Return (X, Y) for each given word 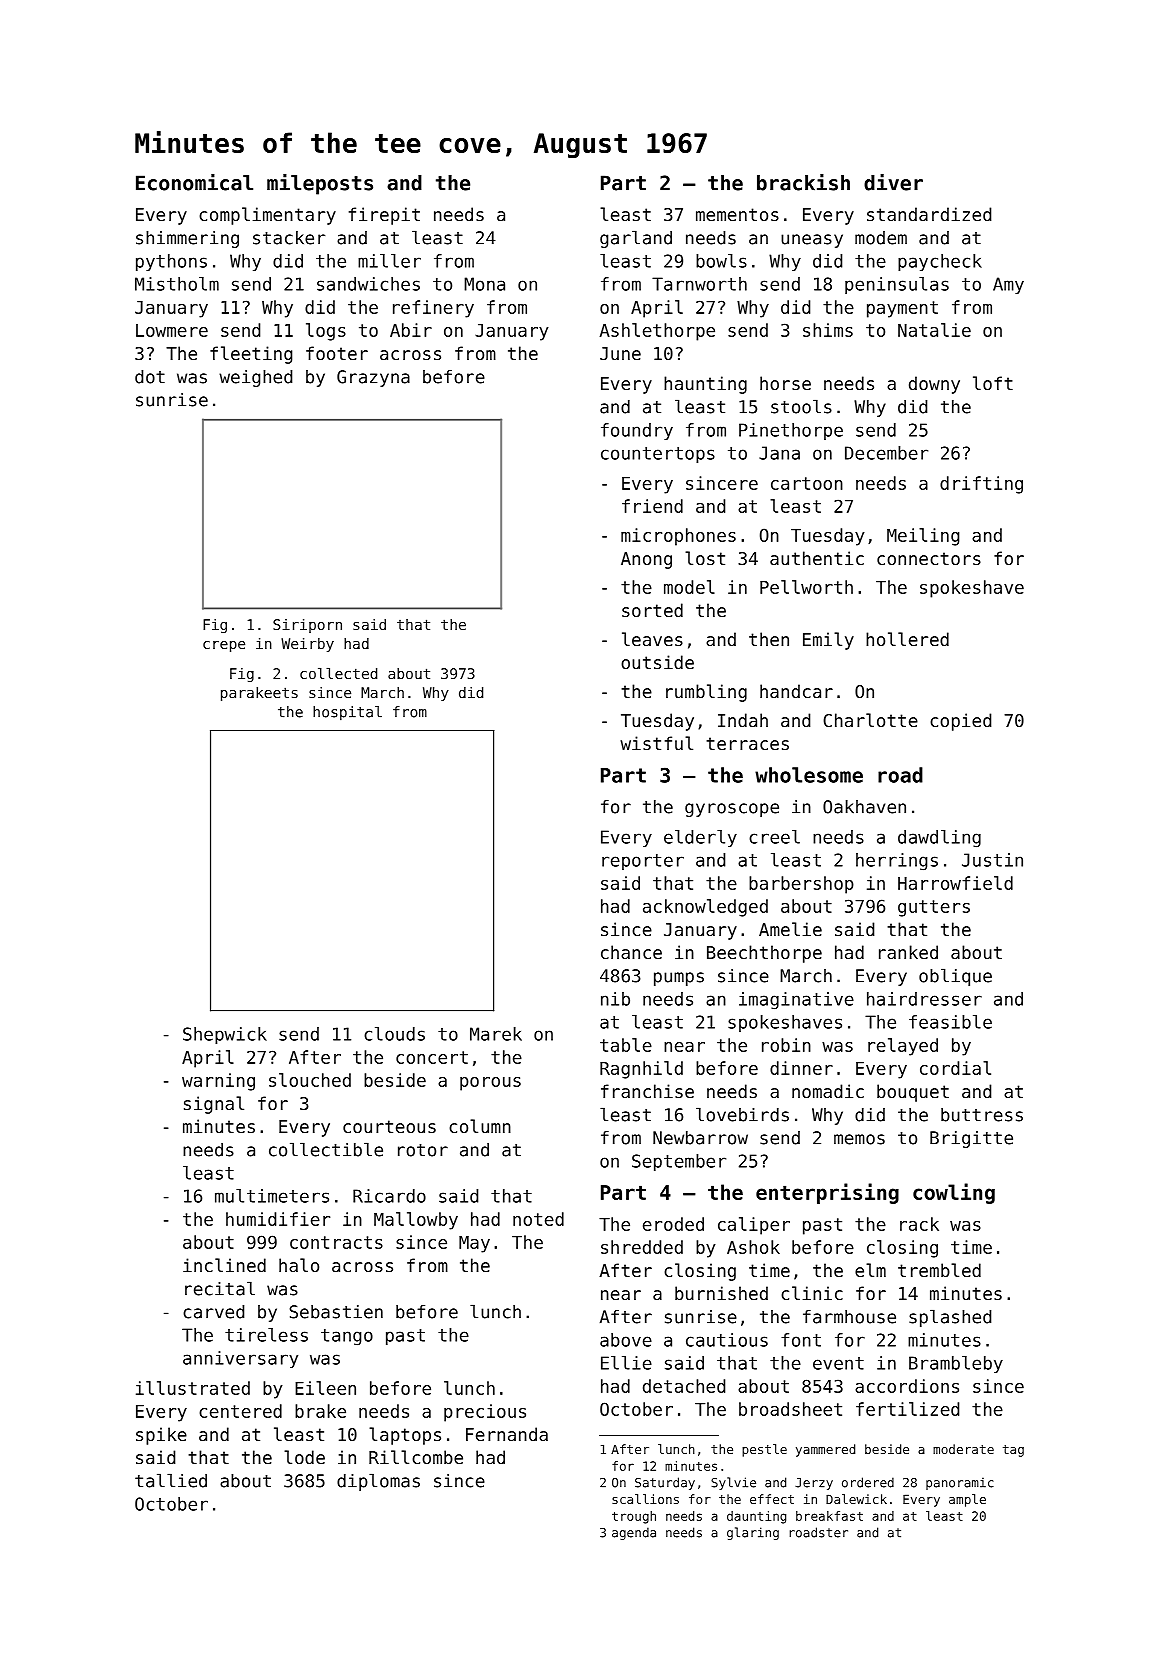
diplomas (378, 1482)
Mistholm (177, 284)
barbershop (801, 885)
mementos (737, 214)
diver (893, 182)
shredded (642, 1247)
